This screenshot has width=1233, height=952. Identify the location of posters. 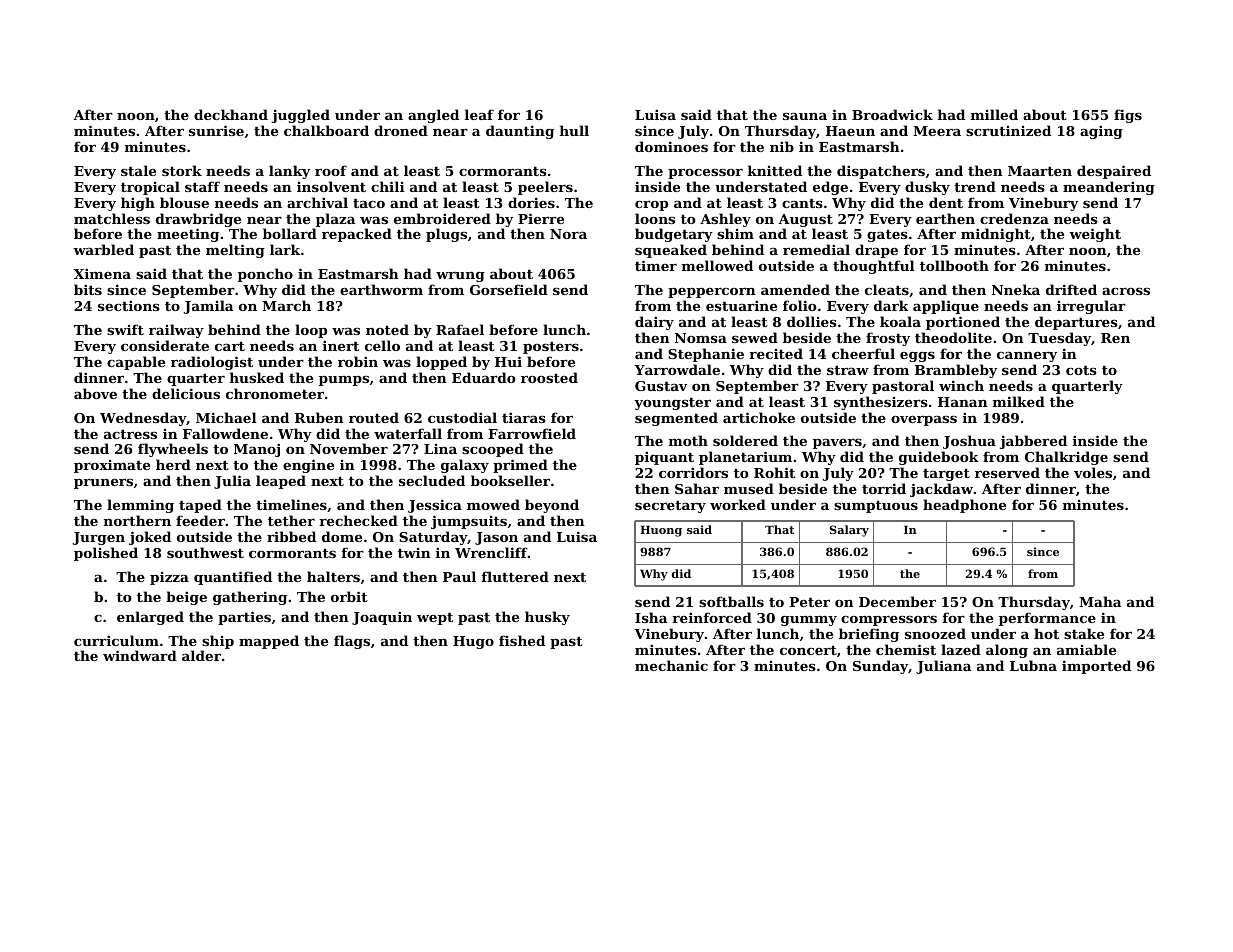
(551, 347).
